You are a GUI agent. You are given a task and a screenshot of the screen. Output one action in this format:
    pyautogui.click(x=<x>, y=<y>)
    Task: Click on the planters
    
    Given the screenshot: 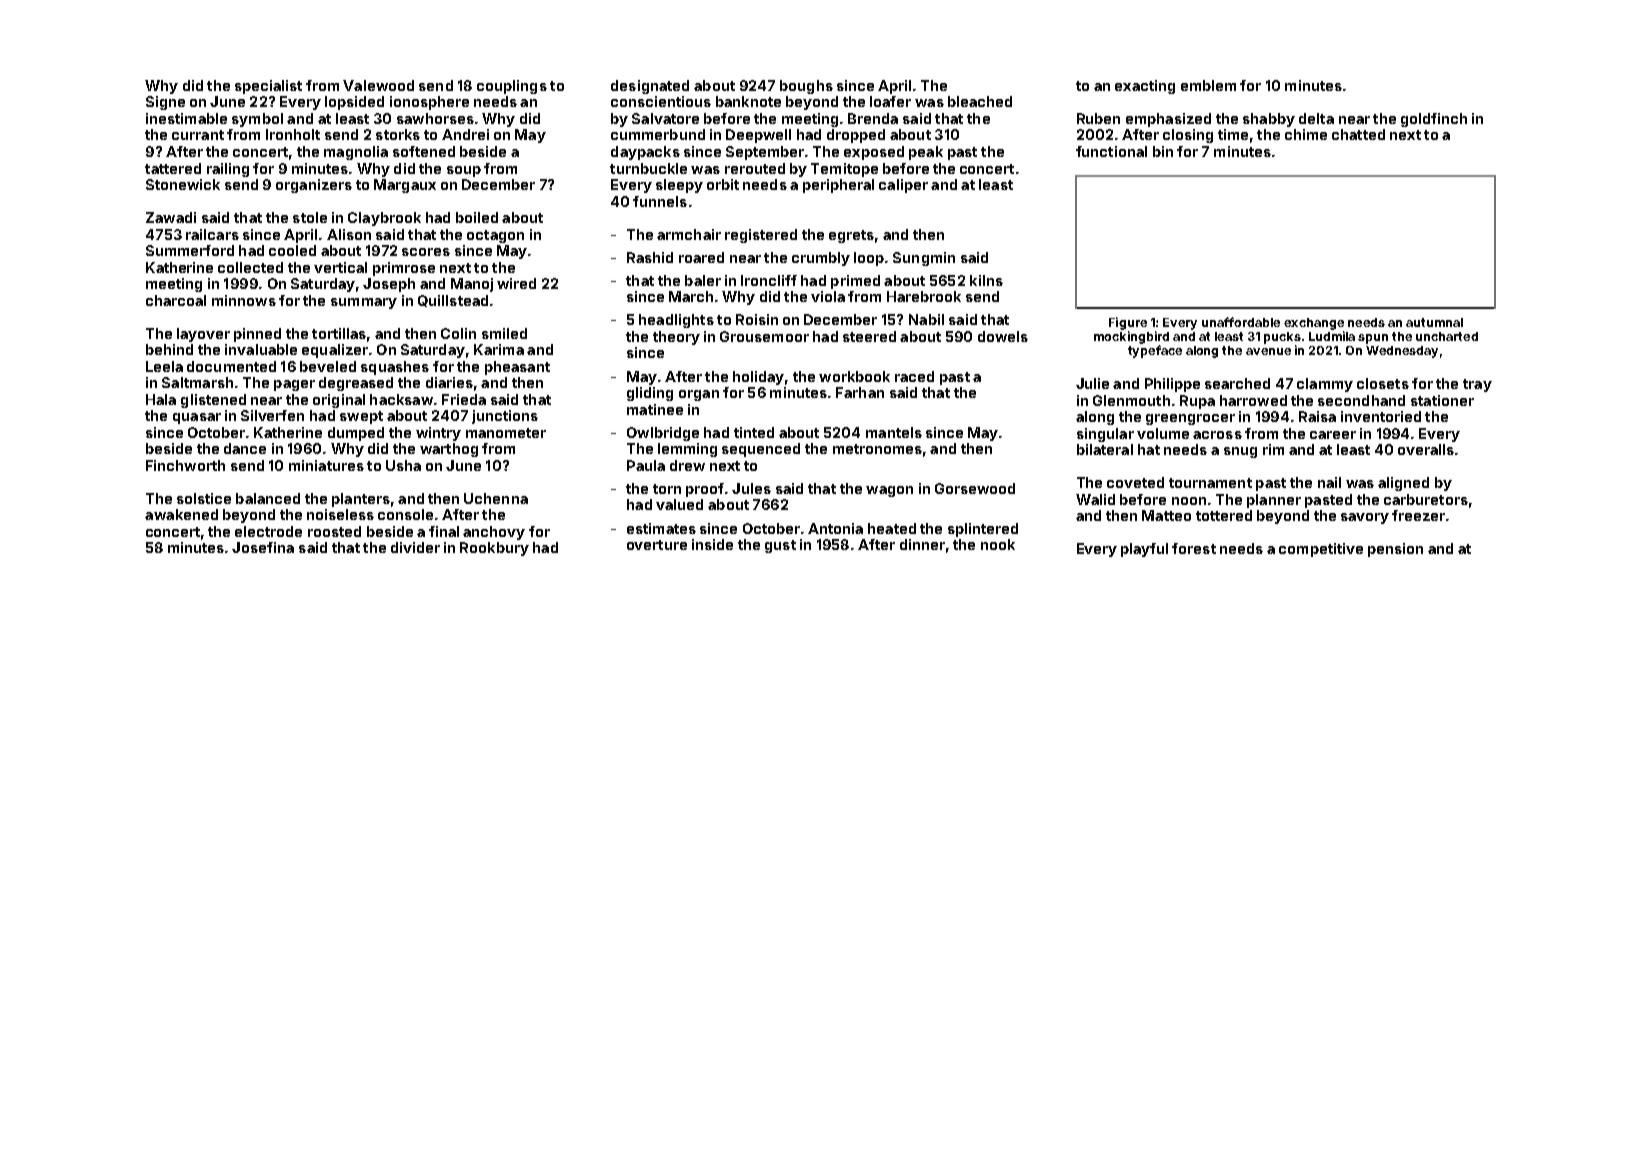 What is the action you would take?
    pyautogui.click(x=361, y=500)
